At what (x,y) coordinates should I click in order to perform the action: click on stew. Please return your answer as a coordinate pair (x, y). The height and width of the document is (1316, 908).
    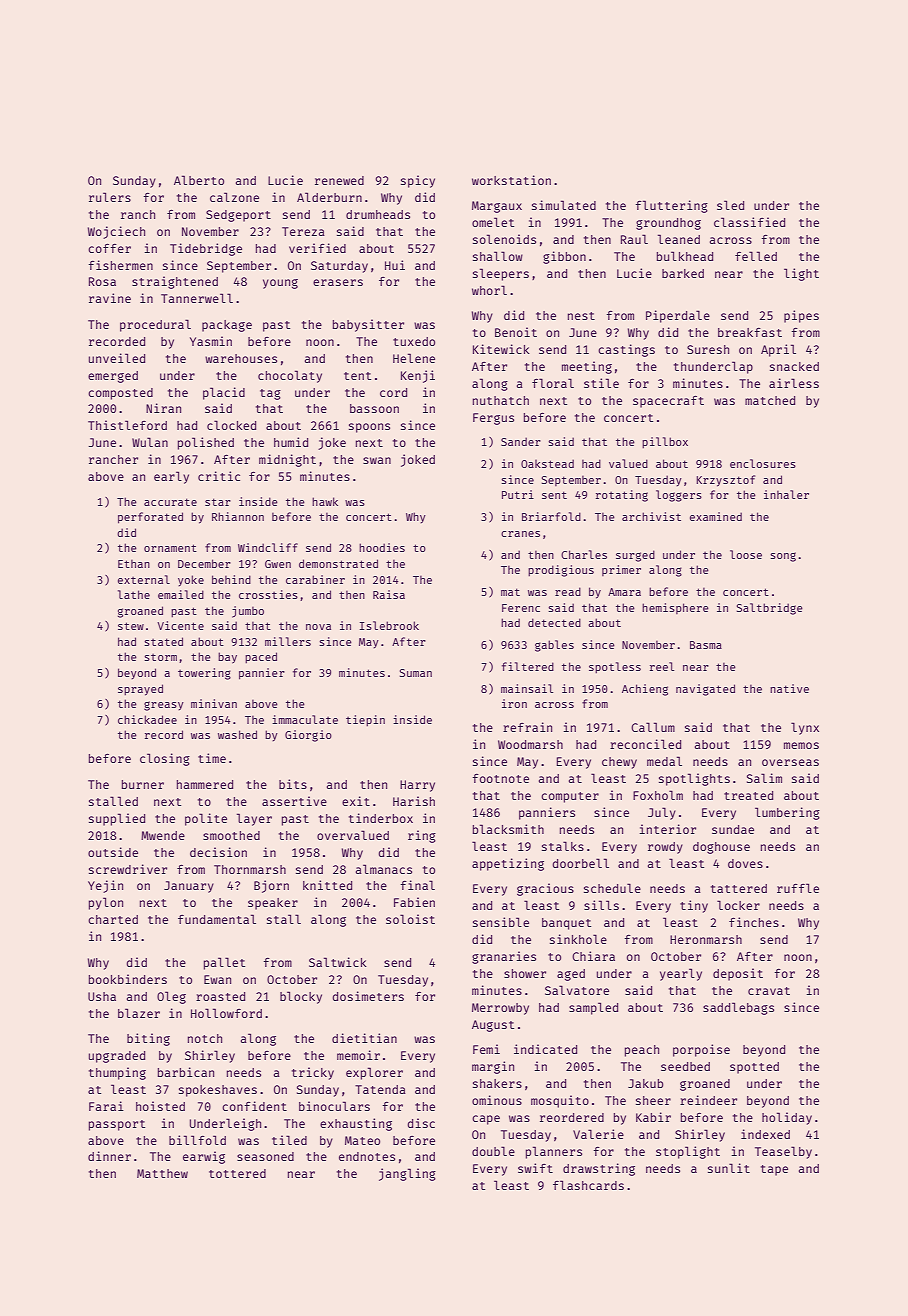
    Looking at the image, I should click on (131, 626).
